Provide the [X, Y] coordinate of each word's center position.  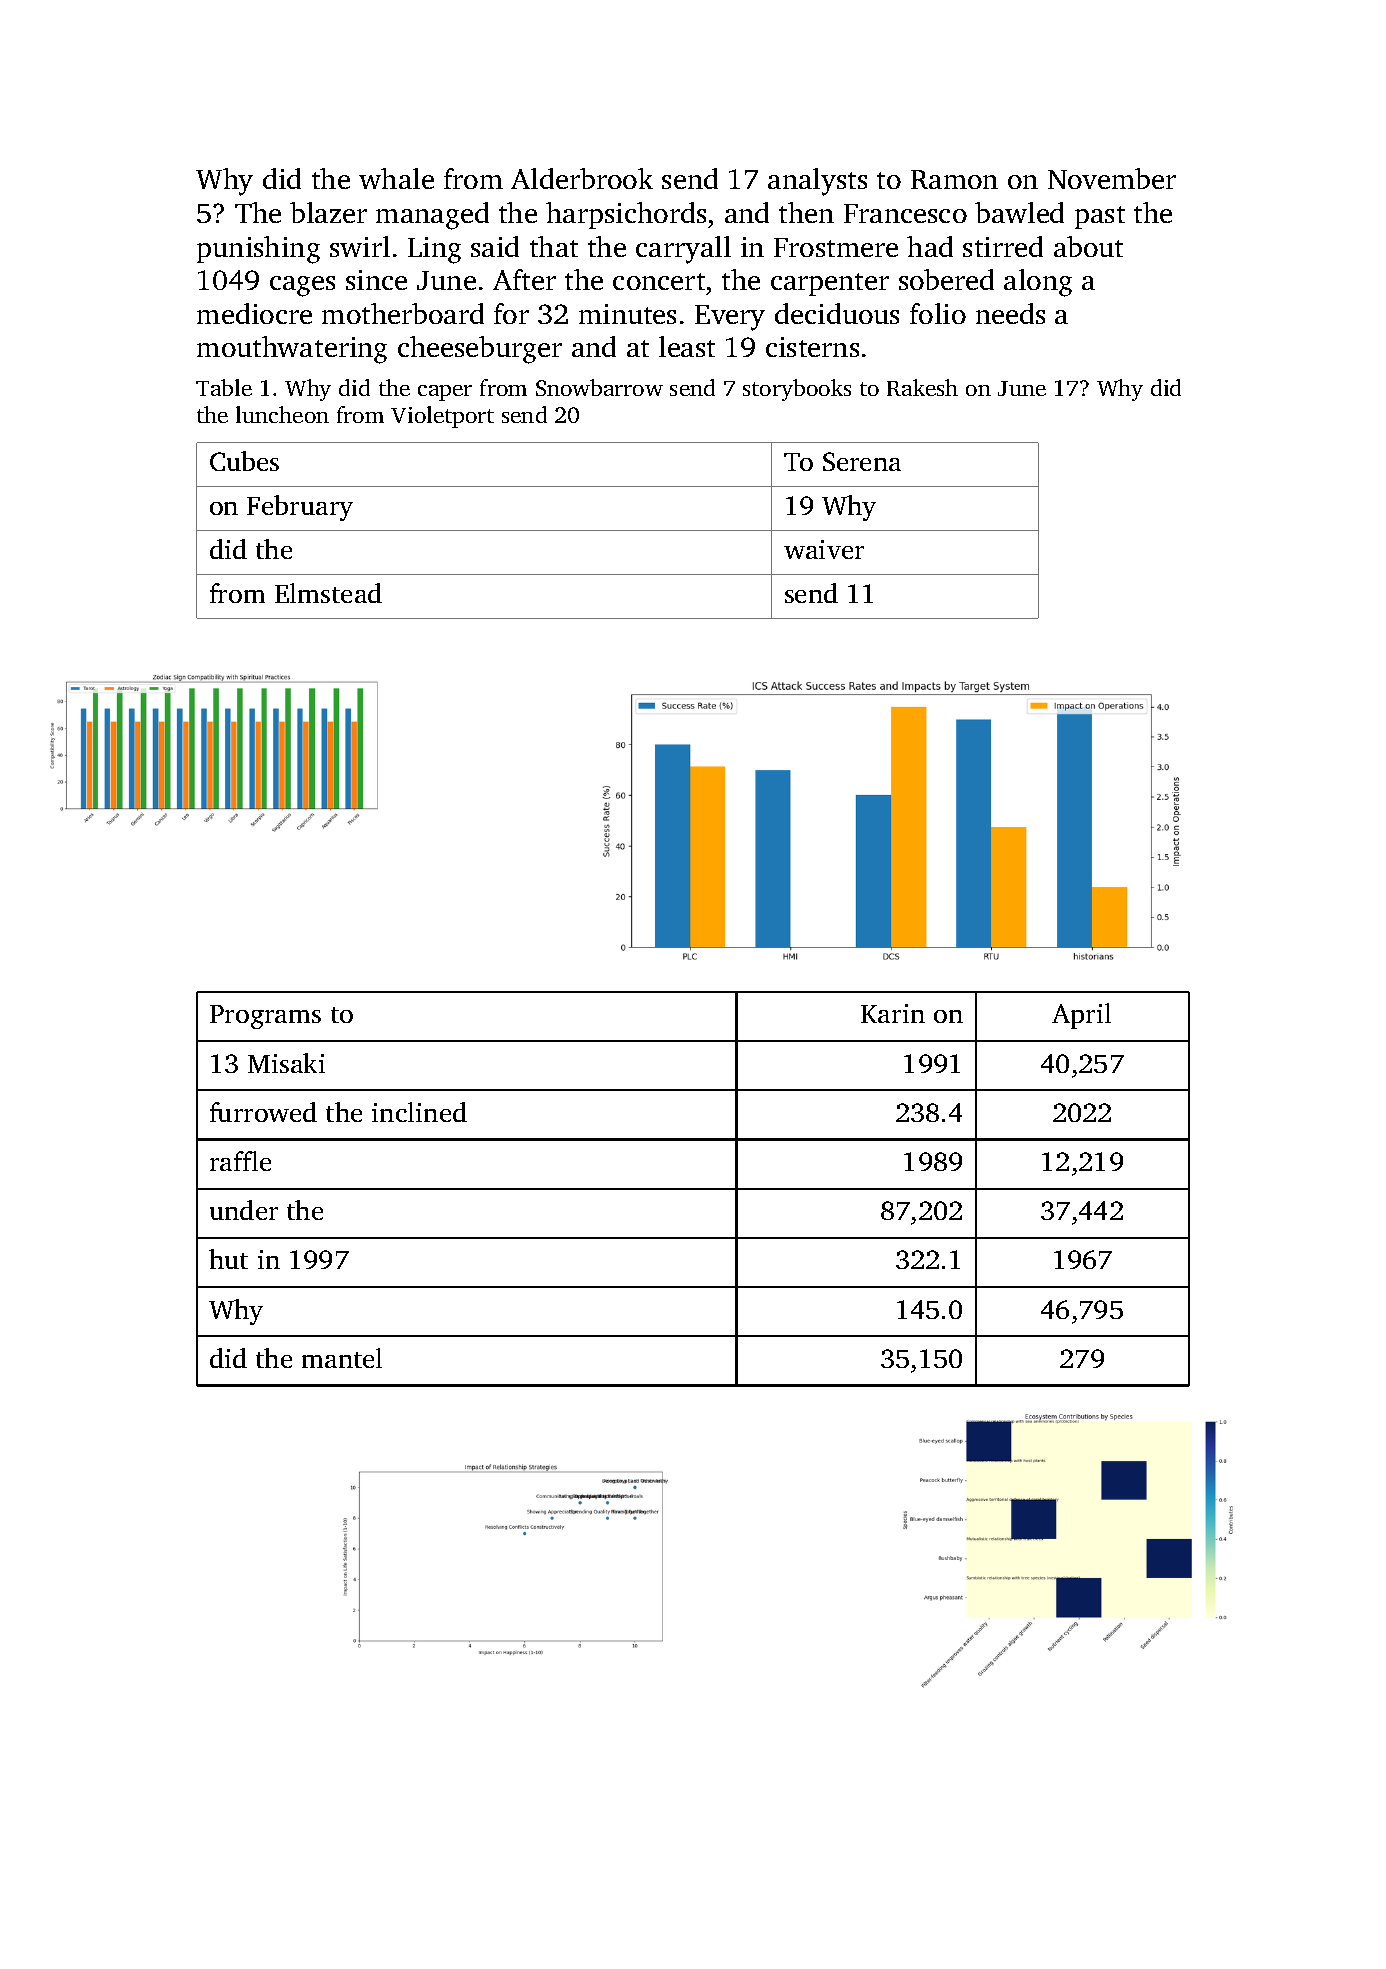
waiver [824, 549]
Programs [265, 1017]
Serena [862, 461]
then [806, 212]
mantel [342, 1358]
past [1100, 217]
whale [396, 178]
